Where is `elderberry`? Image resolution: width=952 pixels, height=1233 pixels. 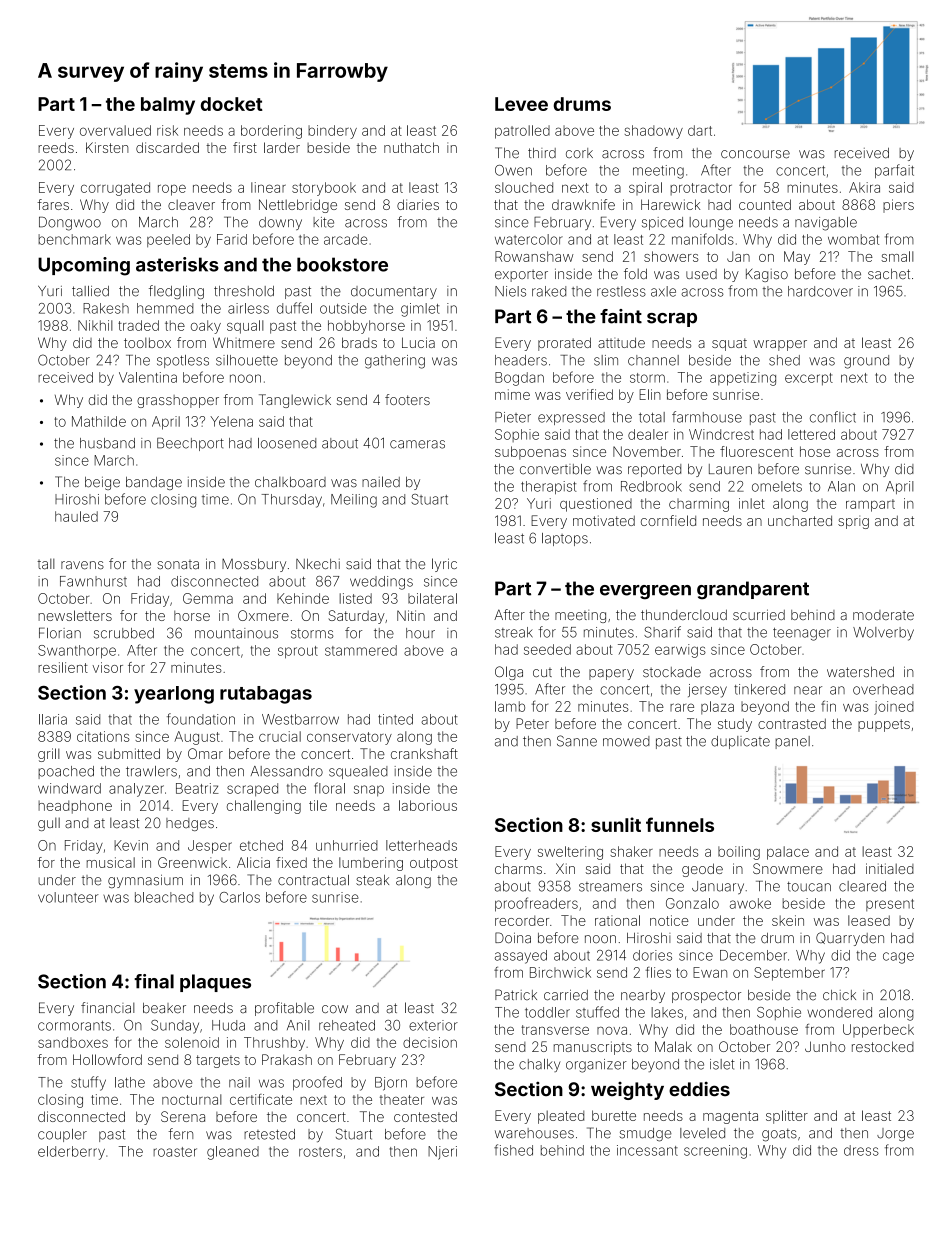 elderberry is located at coordinates (71, 1153).
